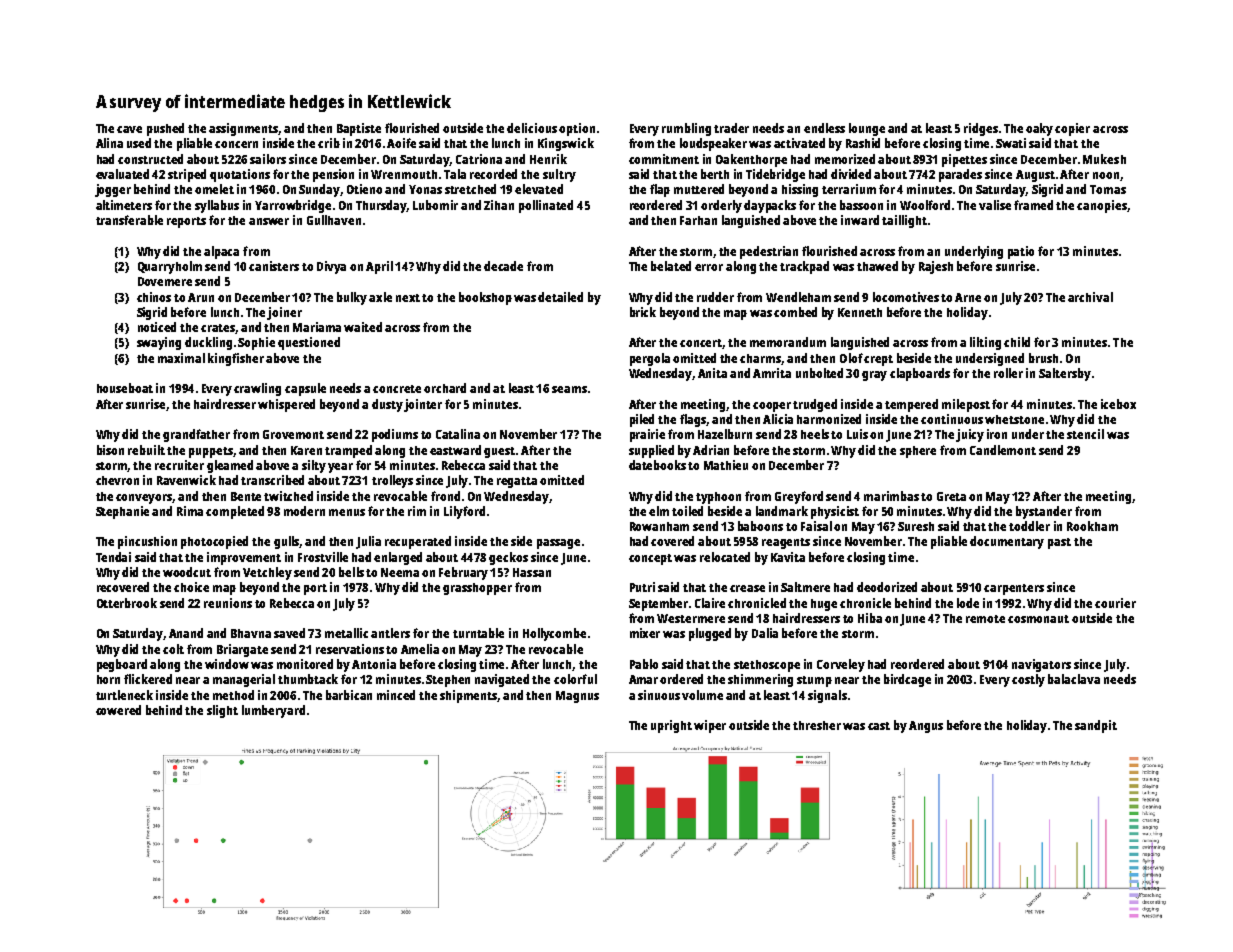  Describe the element at coordinates (129, 129) in the image. I see `cave` at that location.
